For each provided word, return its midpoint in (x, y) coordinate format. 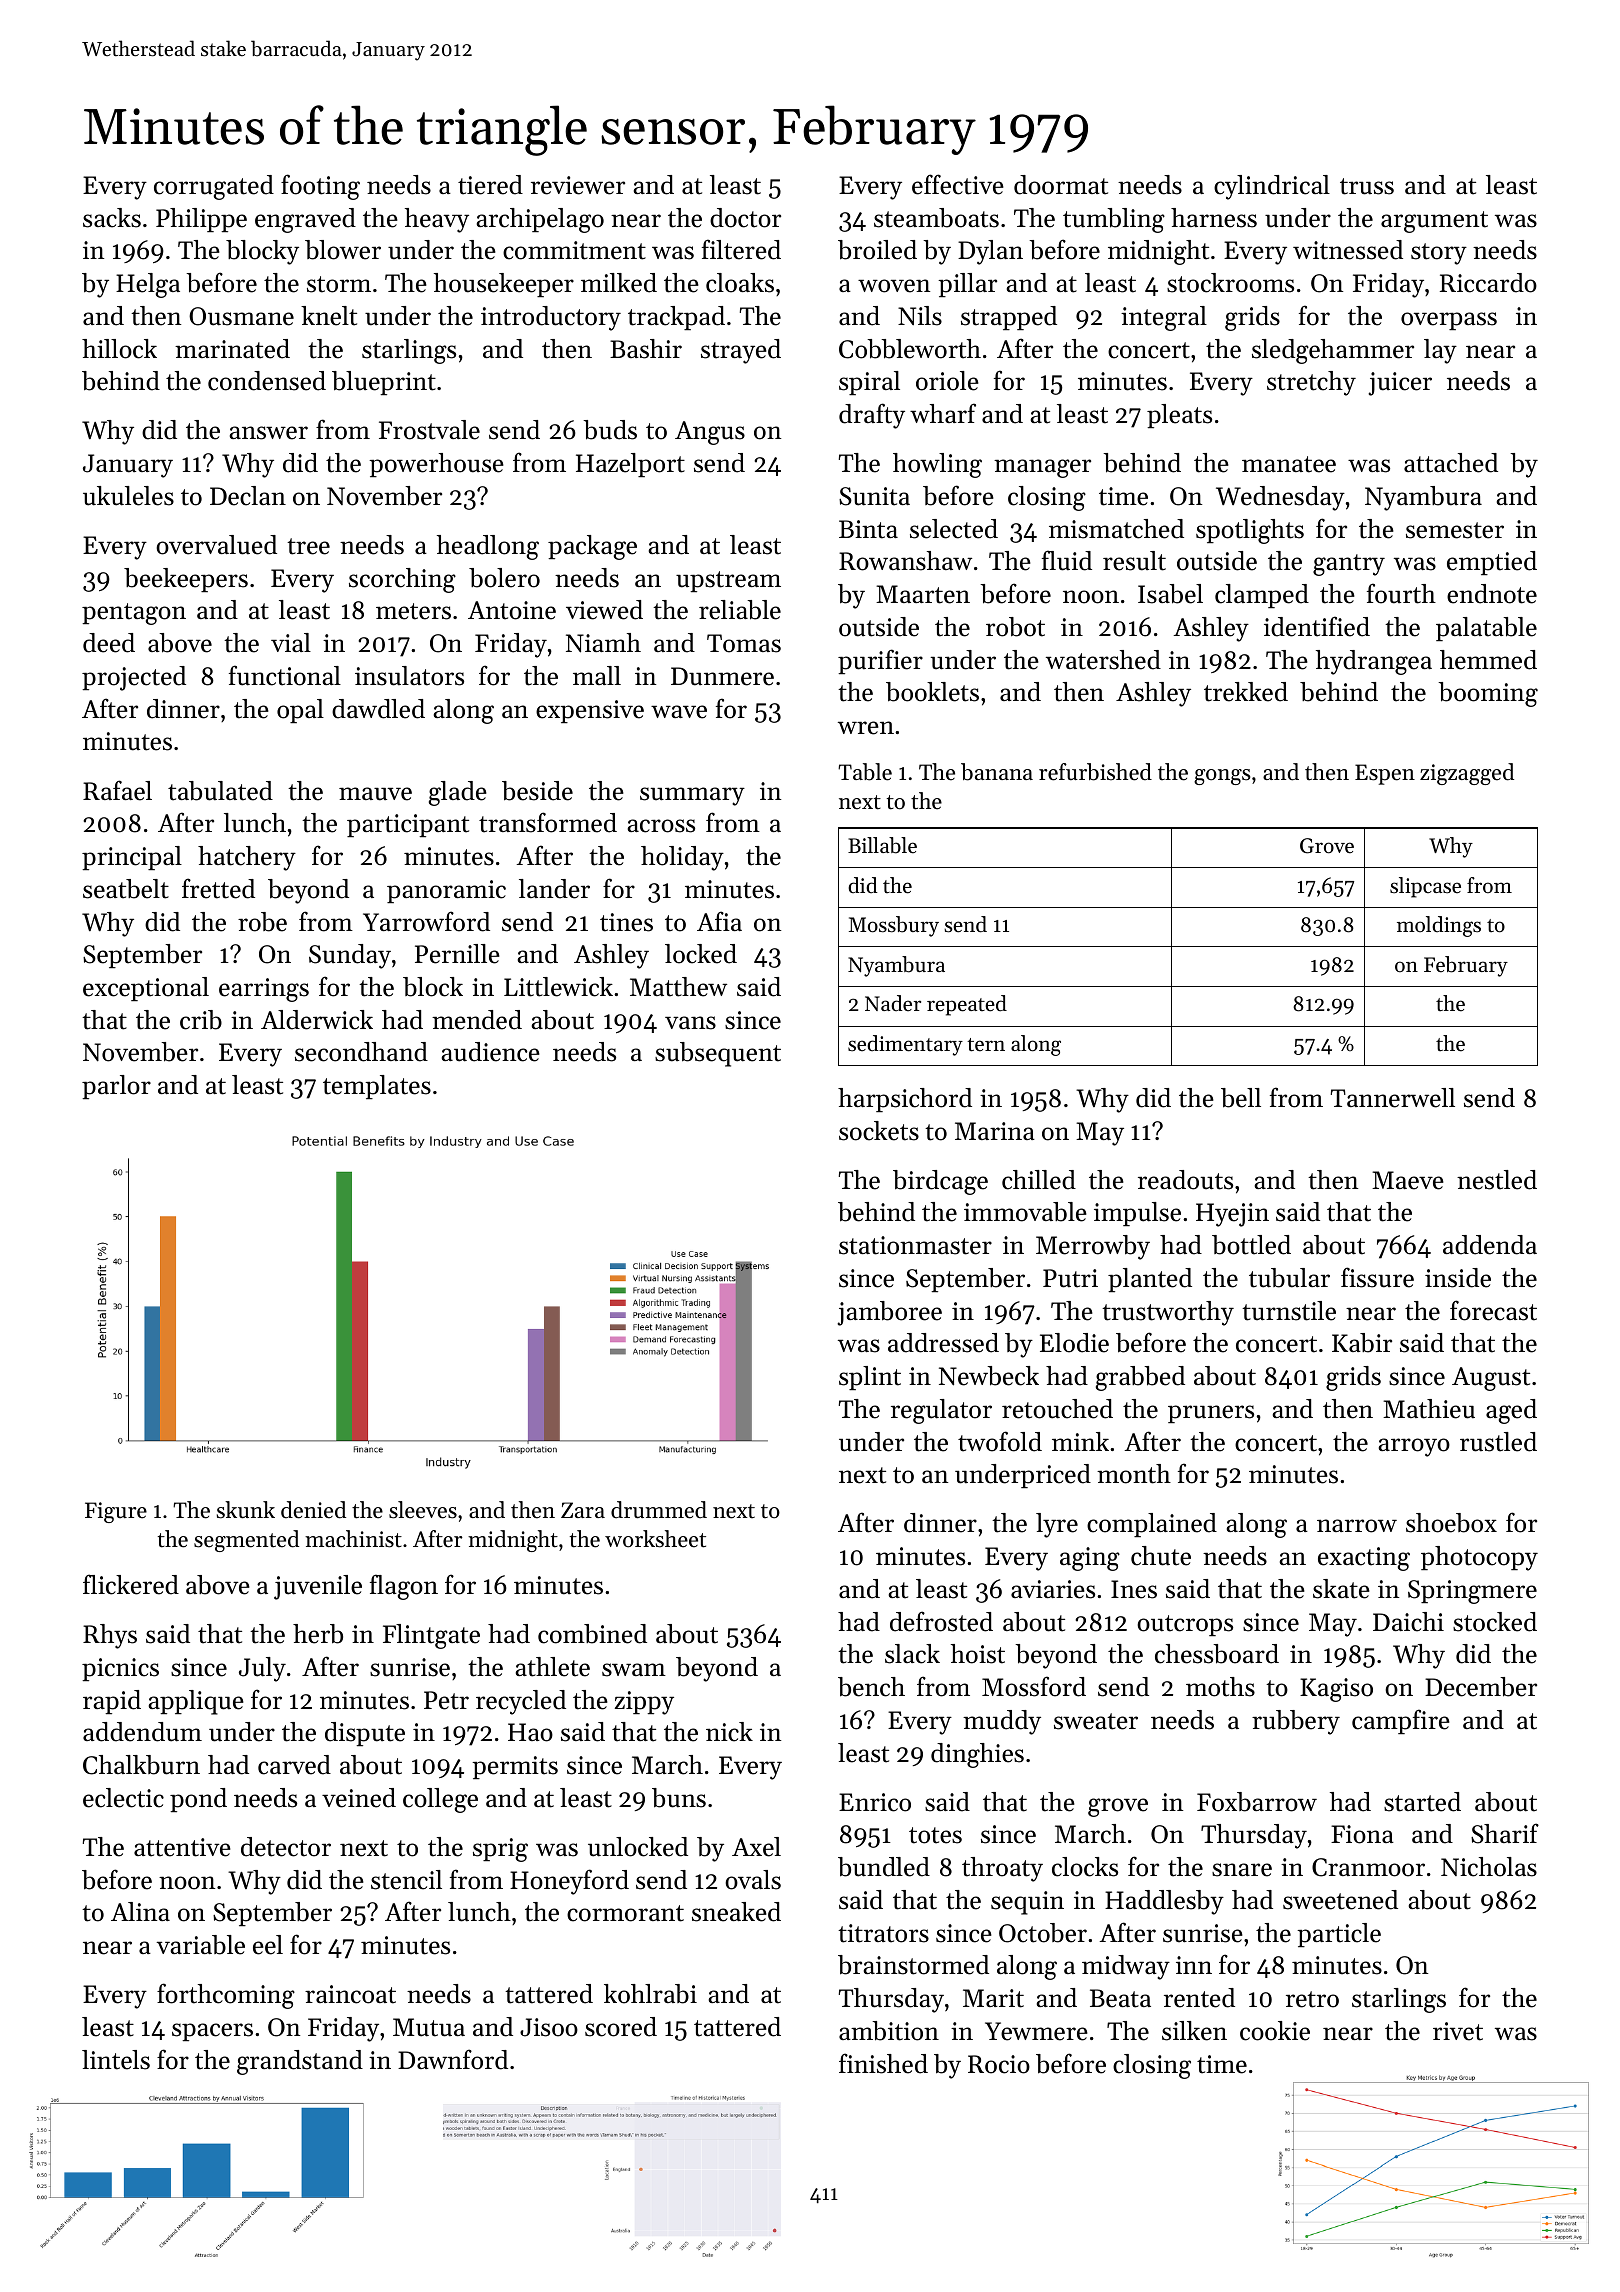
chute (1161, 1556)
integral (1164, 318)
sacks (112, 218)
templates (377, 1087)
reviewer (578, 185)
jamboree (889, 1313)
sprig (500, 1850)
